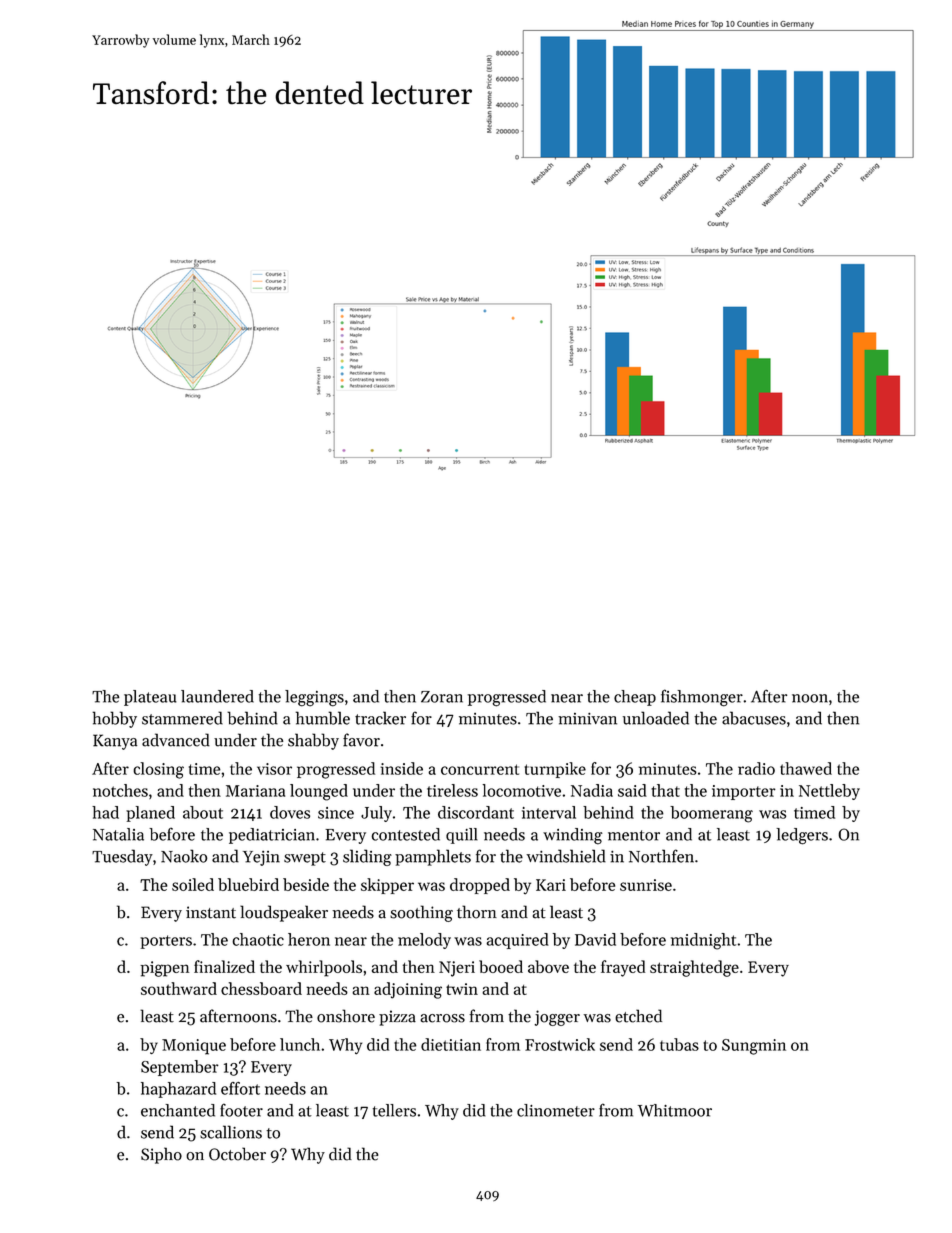  Describe the element at coordinates (261, 988) in the screenshot. I see `chessboard` at that location.
